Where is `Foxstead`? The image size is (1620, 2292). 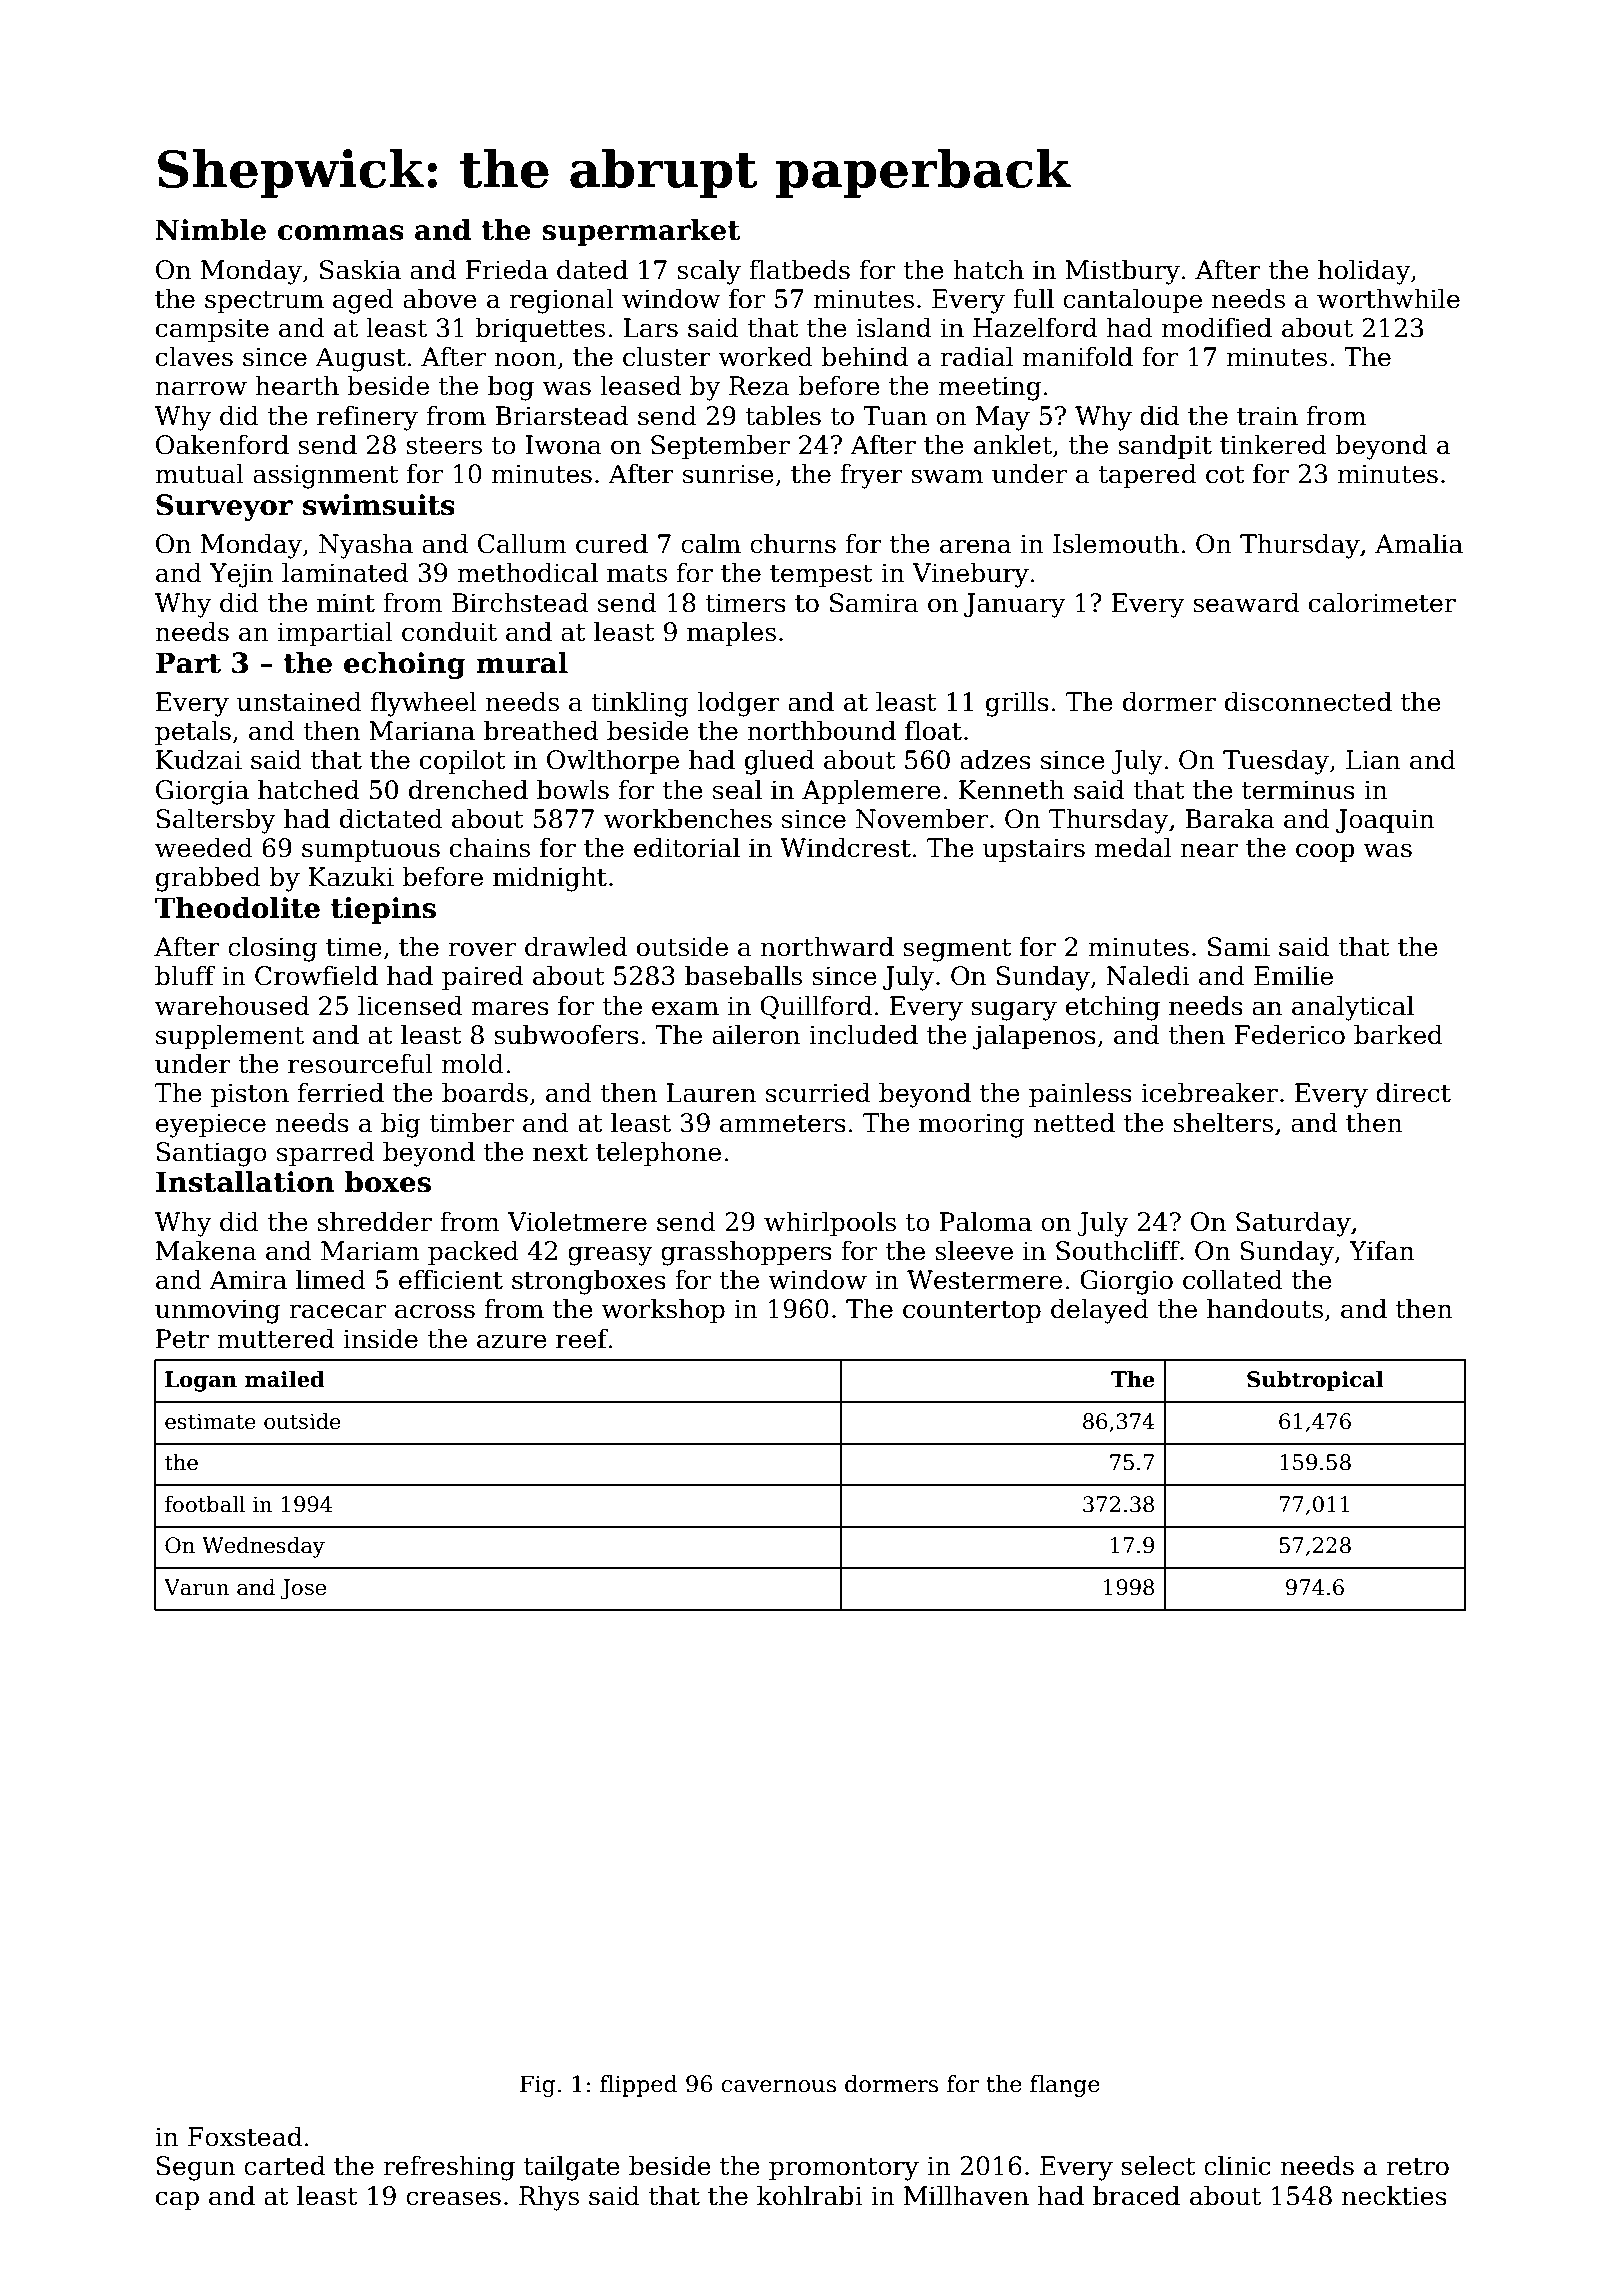 Foxstead is located at coordinates (245, 2136).
